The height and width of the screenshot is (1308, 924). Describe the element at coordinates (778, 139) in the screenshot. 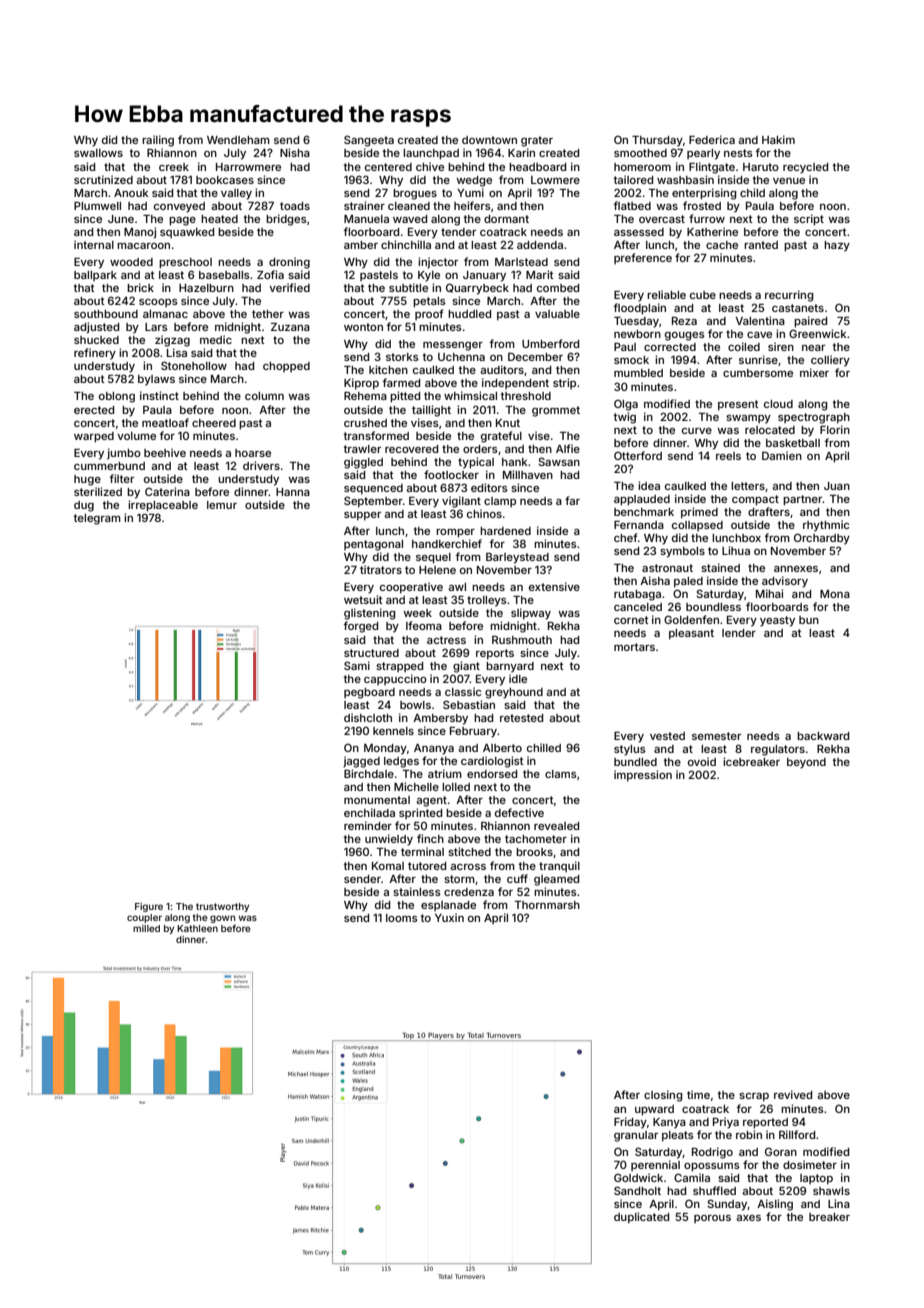

I see `Hakim` at that location.
